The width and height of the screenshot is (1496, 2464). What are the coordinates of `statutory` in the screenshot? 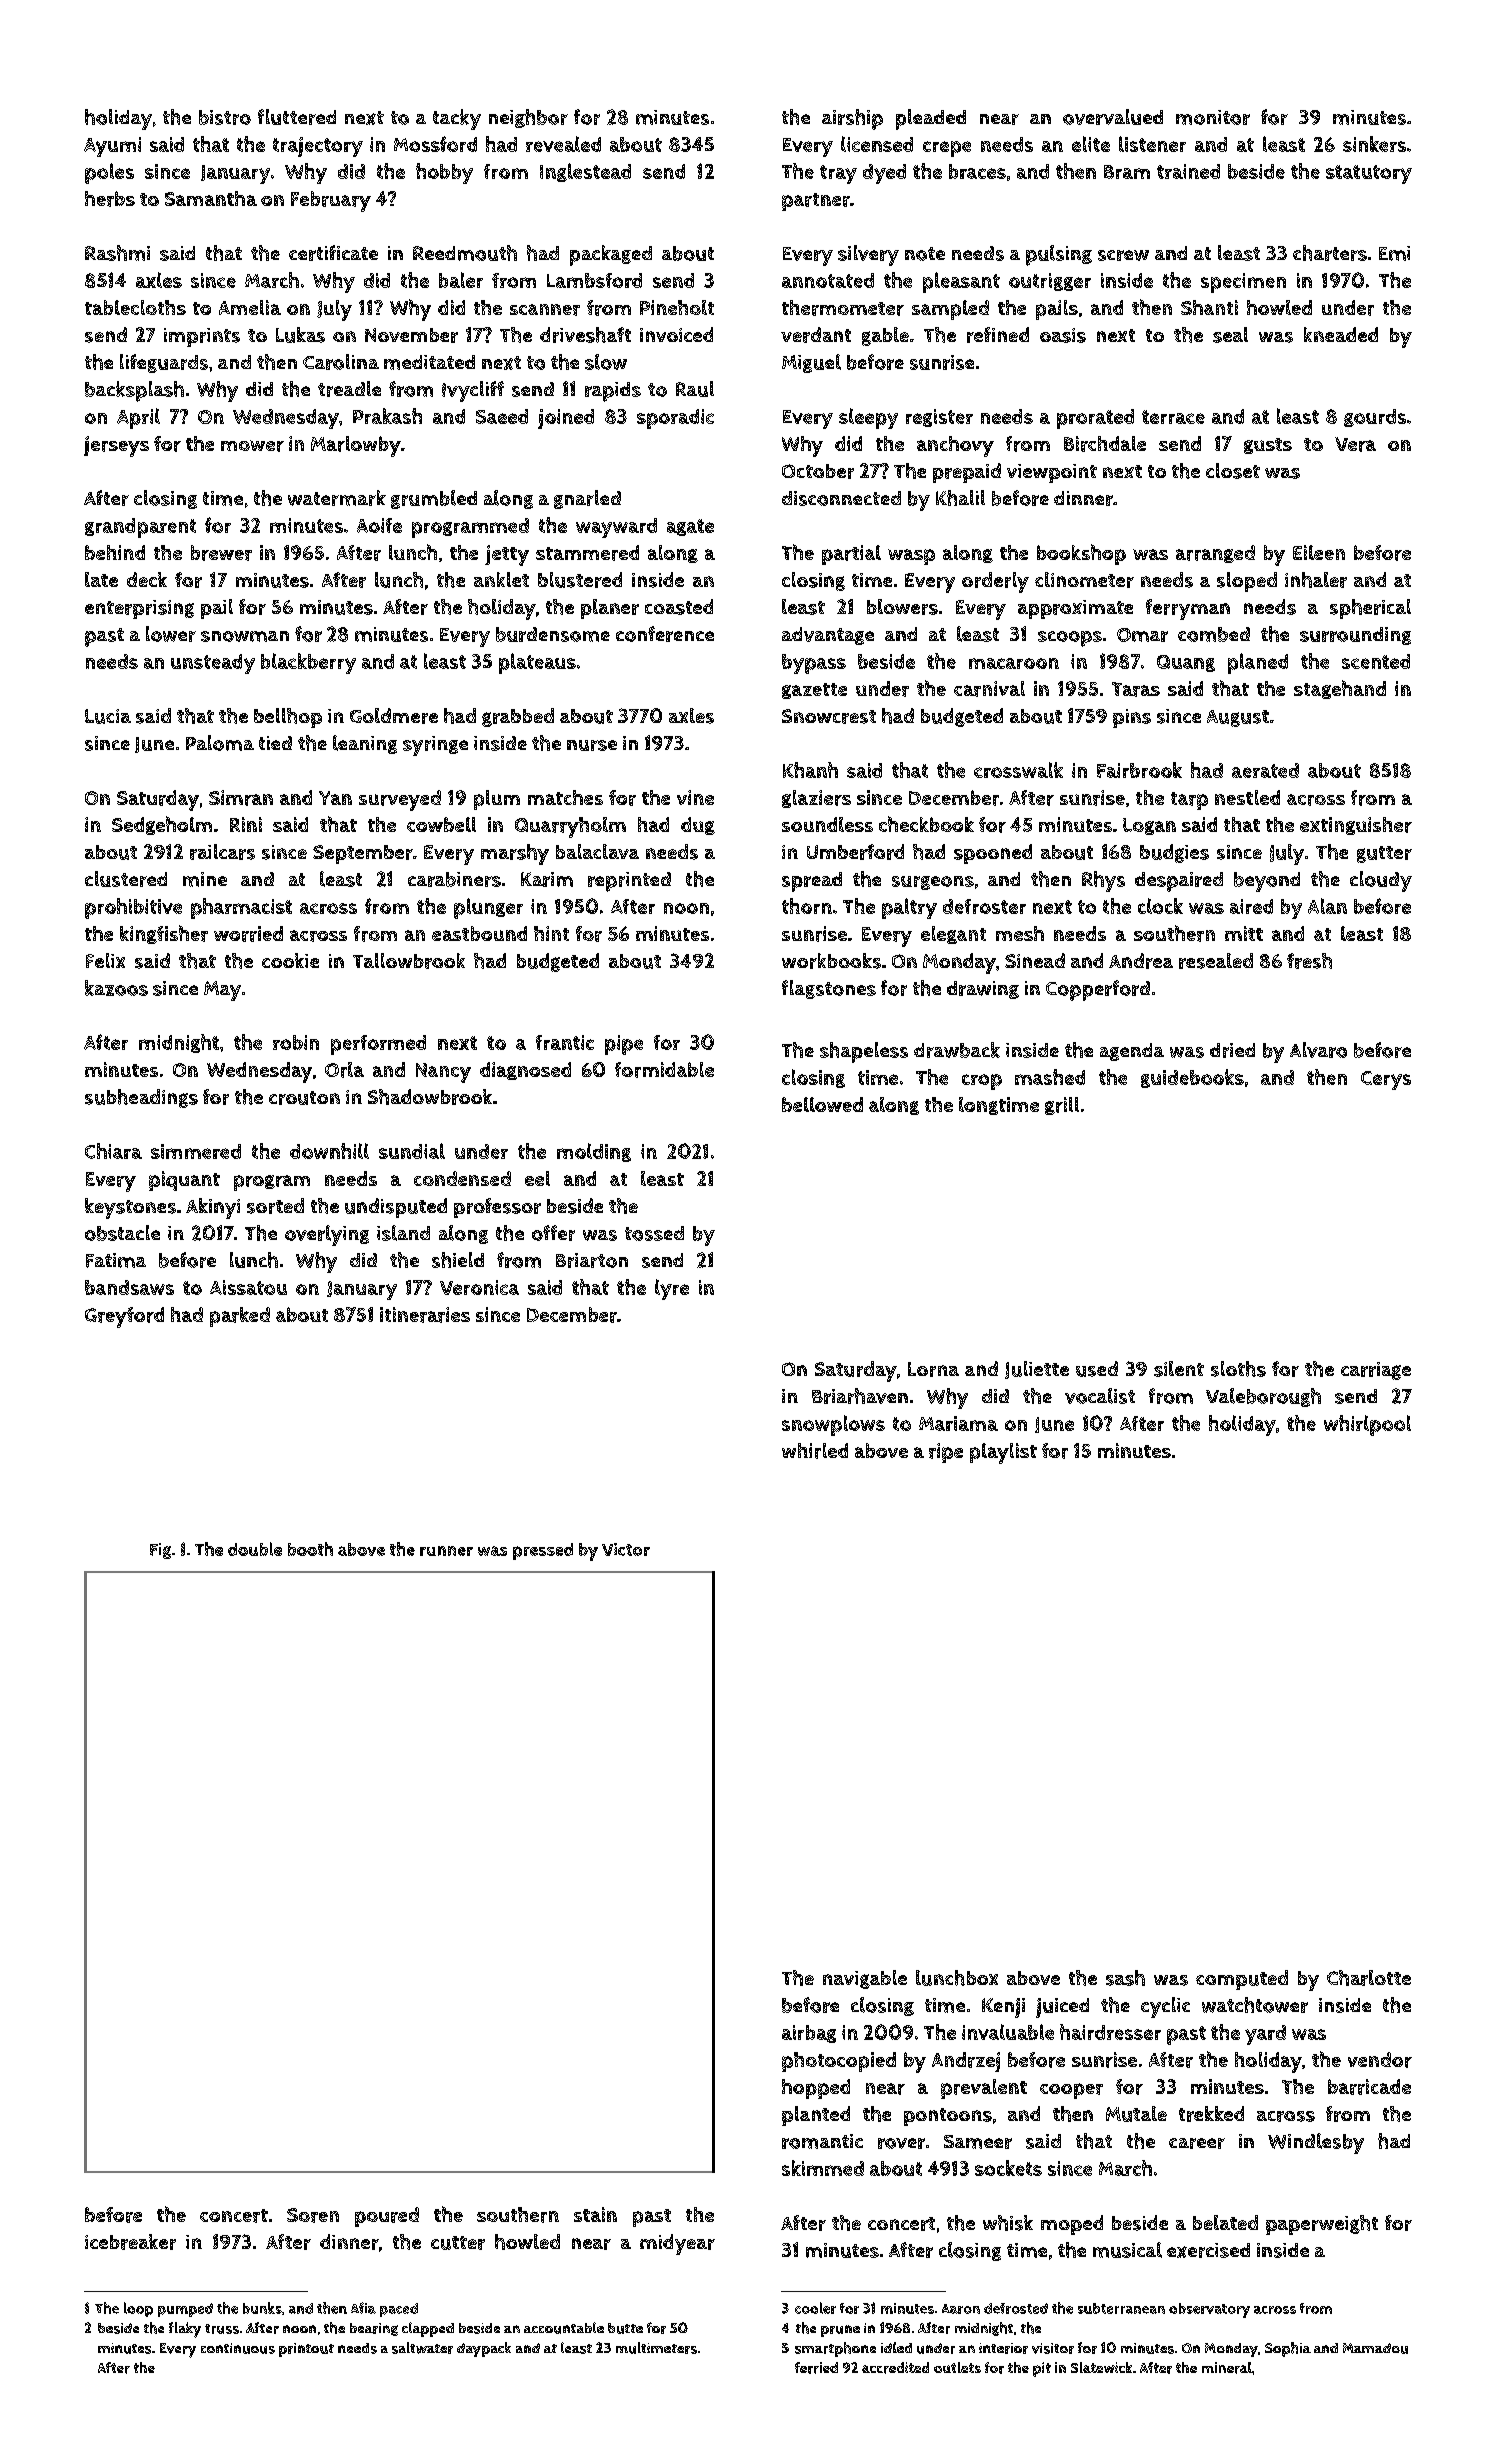 It's located at (1369, 174).
